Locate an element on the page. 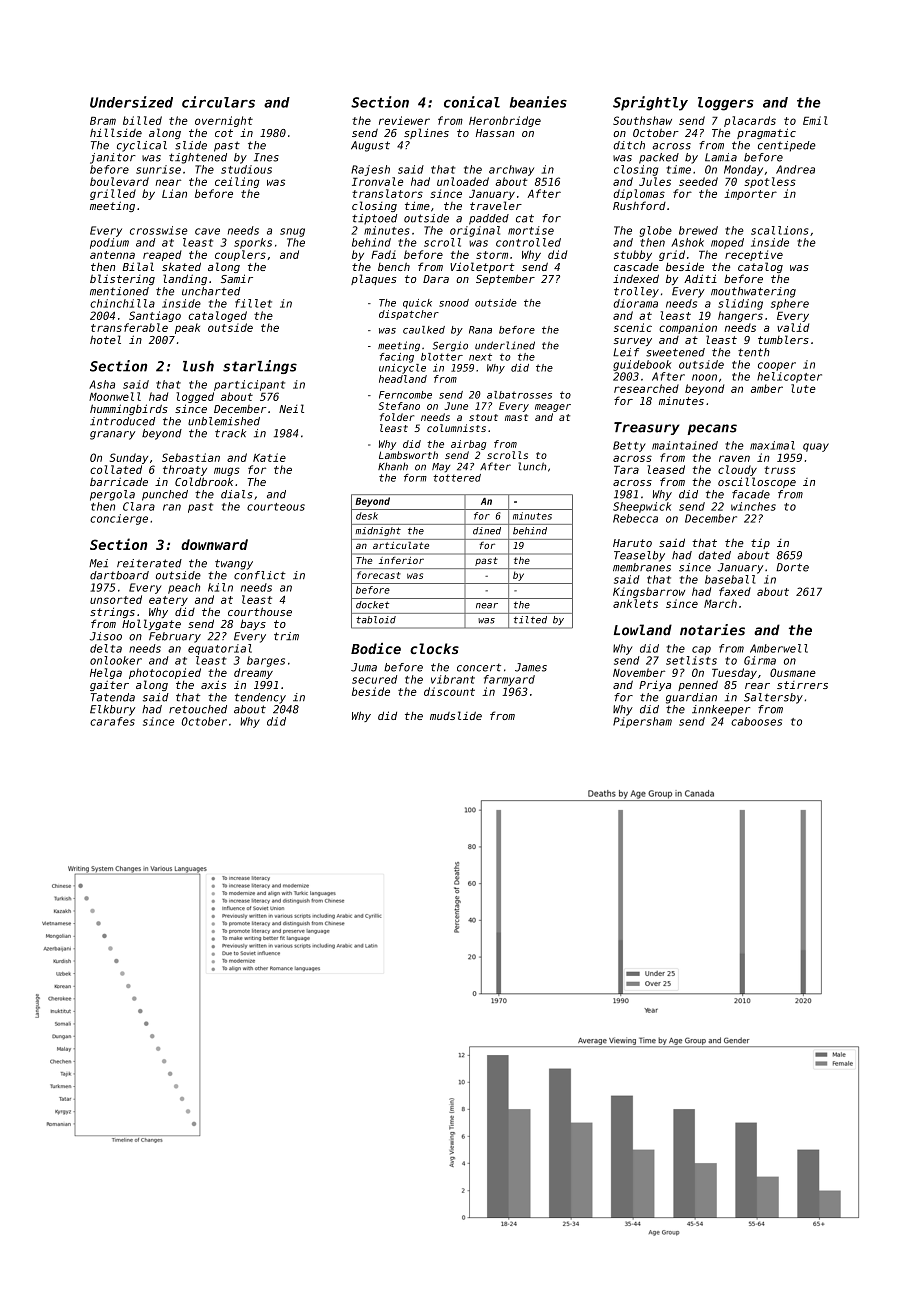 The height and width of the document is (1308, 924). onlooker is located at coordinates (116, 660).
